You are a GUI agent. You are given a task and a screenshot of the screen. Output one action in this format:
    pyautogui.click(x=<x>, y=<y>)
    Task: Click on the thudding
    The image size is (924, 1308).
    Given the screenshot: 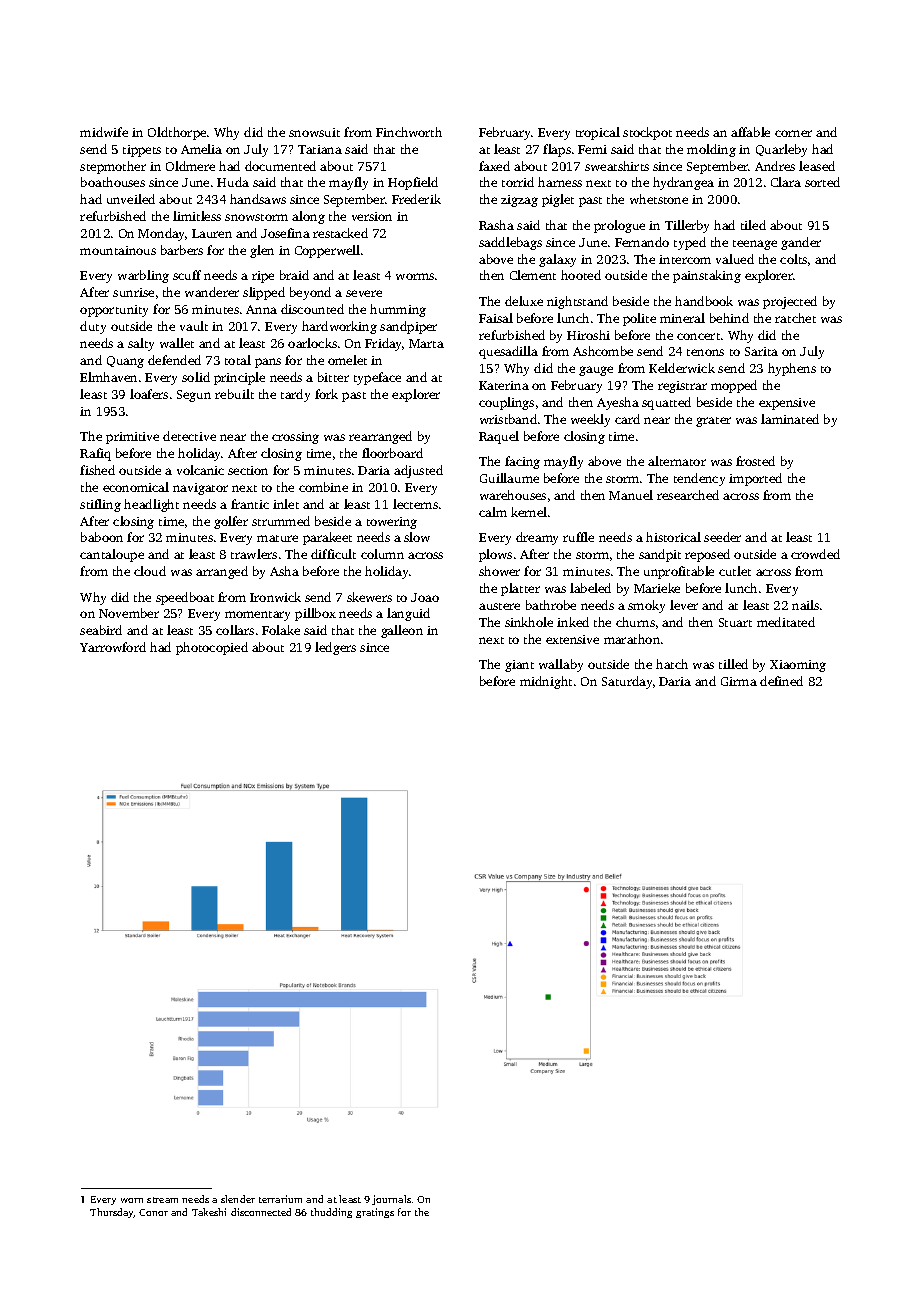 What is the action you would take?
    pyautogui.click(x=331, y=1213)
